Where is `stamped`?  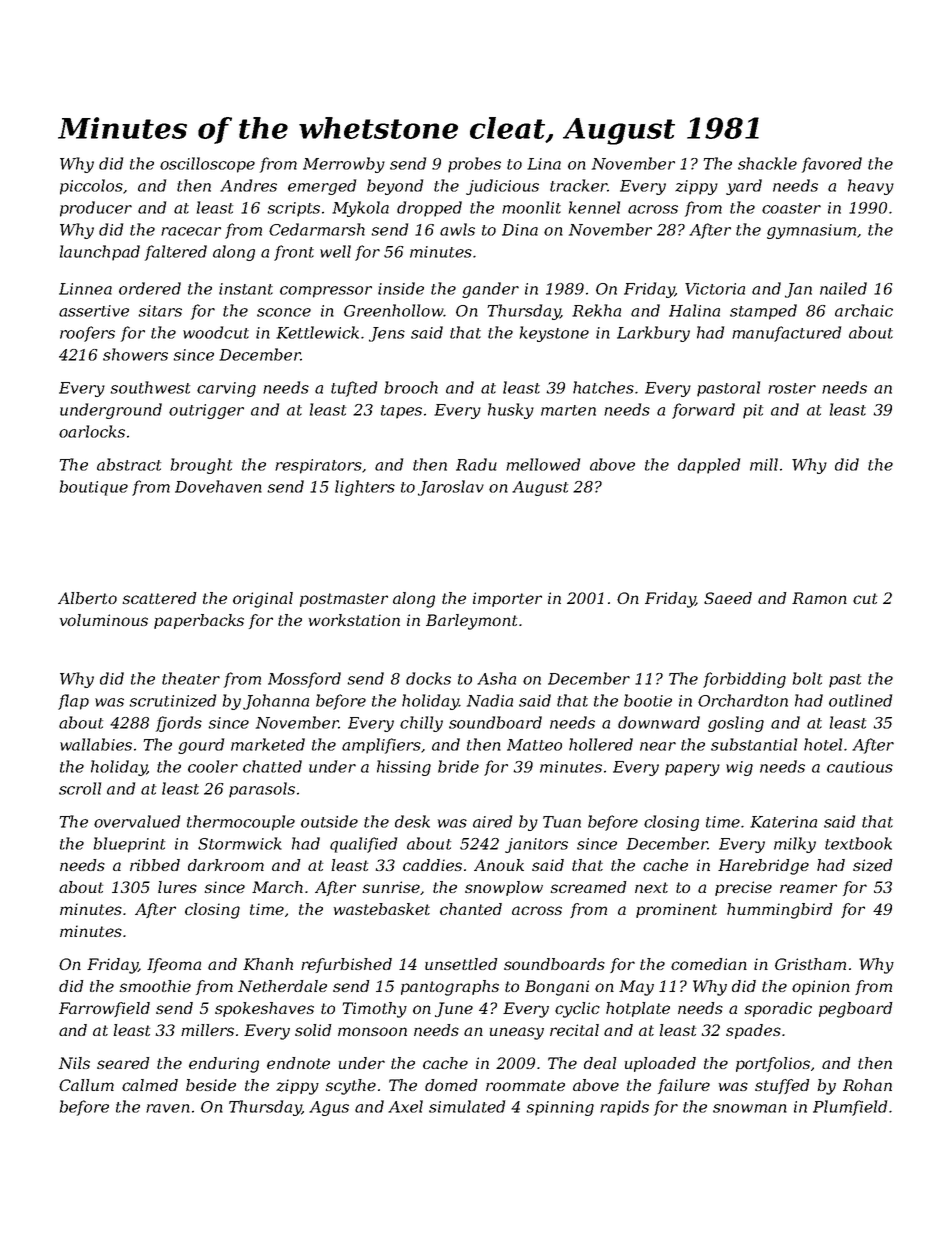
stamped is located at coordinates (763, 312).
